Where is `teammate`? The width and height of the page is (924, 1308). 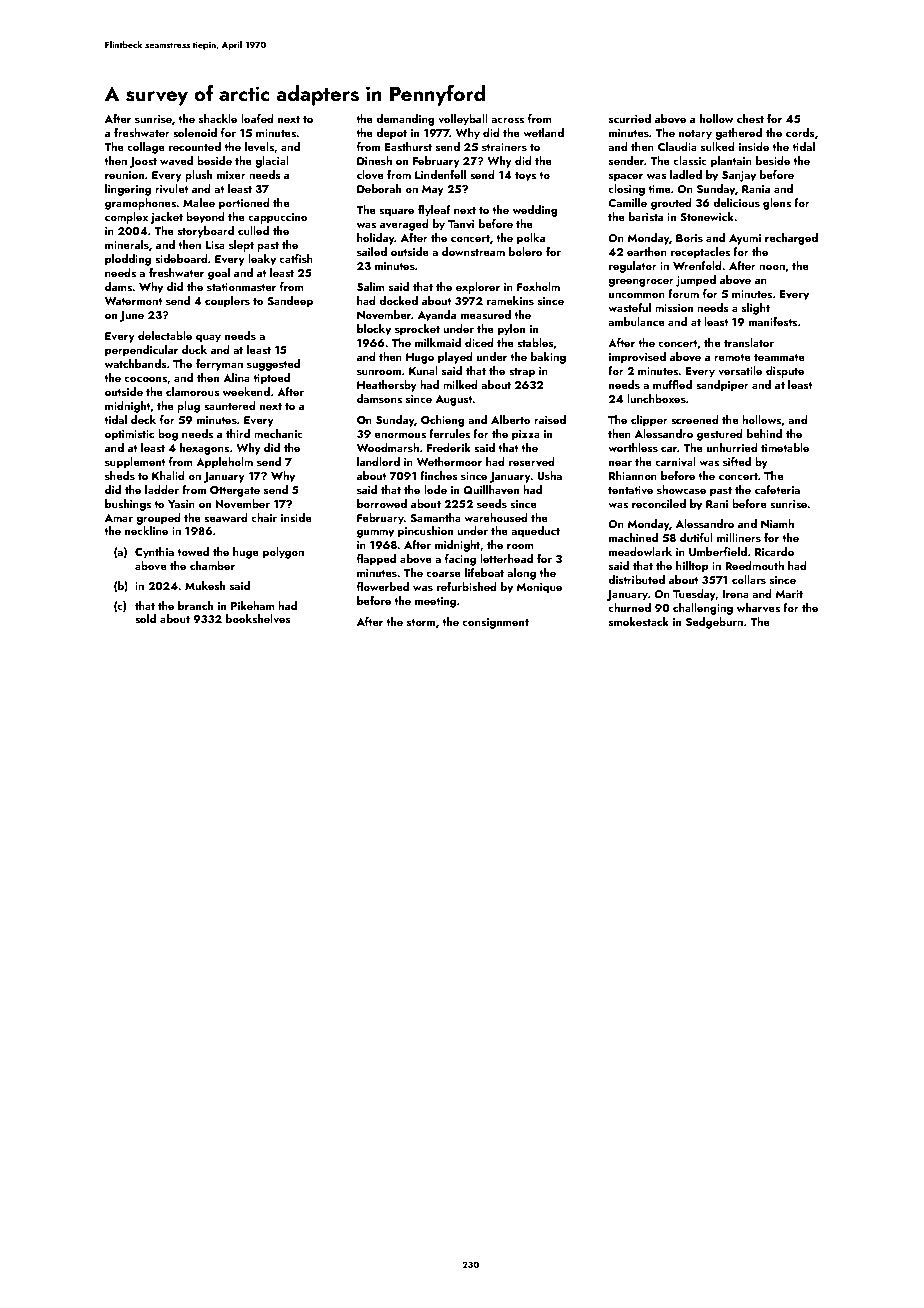
teammate is located at coordinates (779, 357).
